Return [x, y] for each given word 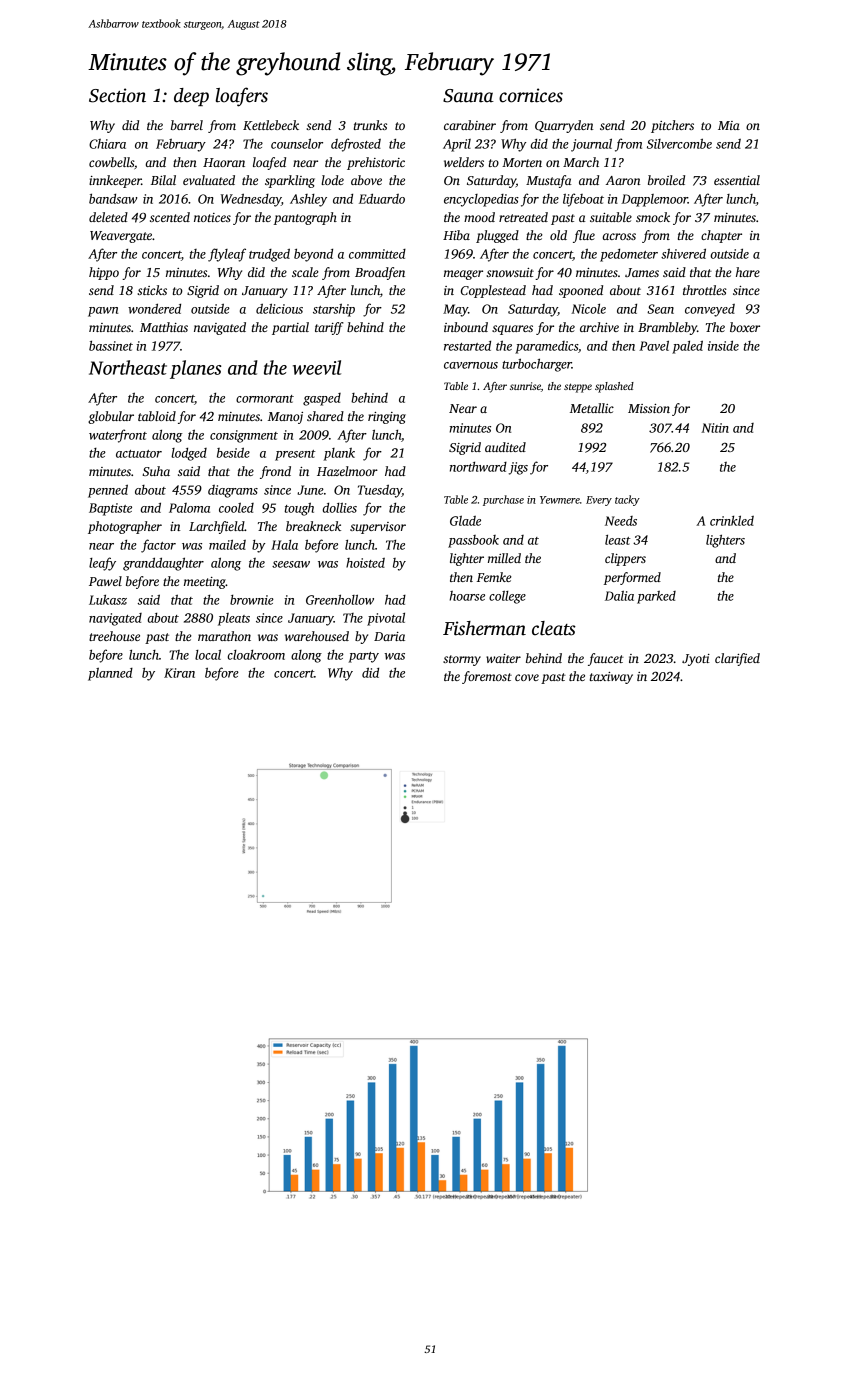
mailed [227, 544]
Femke [494, 577]
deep [191, 97]
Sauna [468, 96]
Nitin [715, 428]
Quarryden [564, 126]
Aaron [623, 180]
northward [478, 467]
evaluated [209, 180]
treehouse [114, 636]
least [618, 540]
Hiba [456, 235]
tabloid [157, 416]
